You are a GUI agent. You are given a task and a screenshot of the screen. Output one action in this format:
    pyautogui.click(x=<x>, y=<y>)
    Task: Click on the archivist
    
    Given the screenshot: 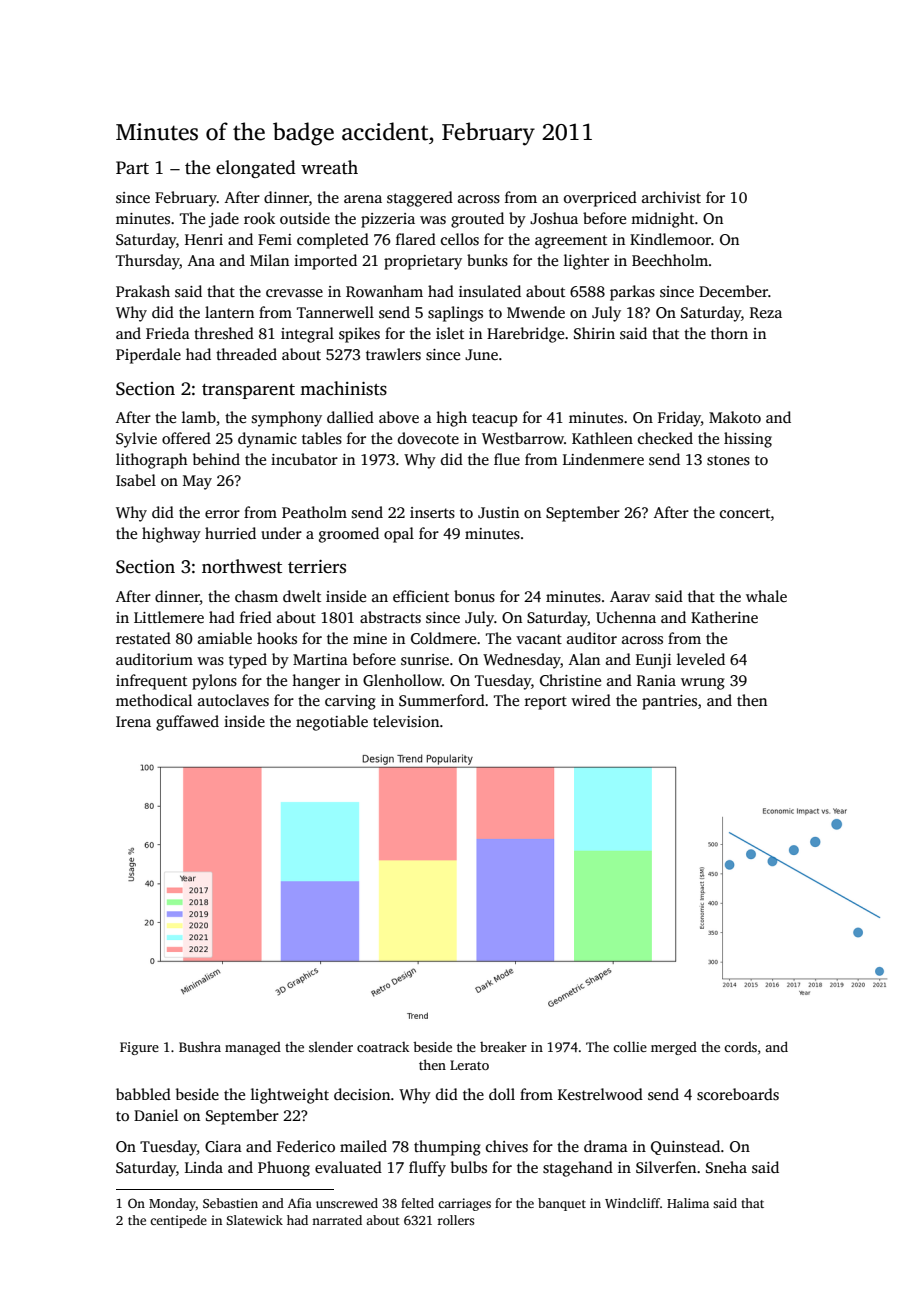 What is the action you would take?
    pyautogui.click(x=671, y=197)
